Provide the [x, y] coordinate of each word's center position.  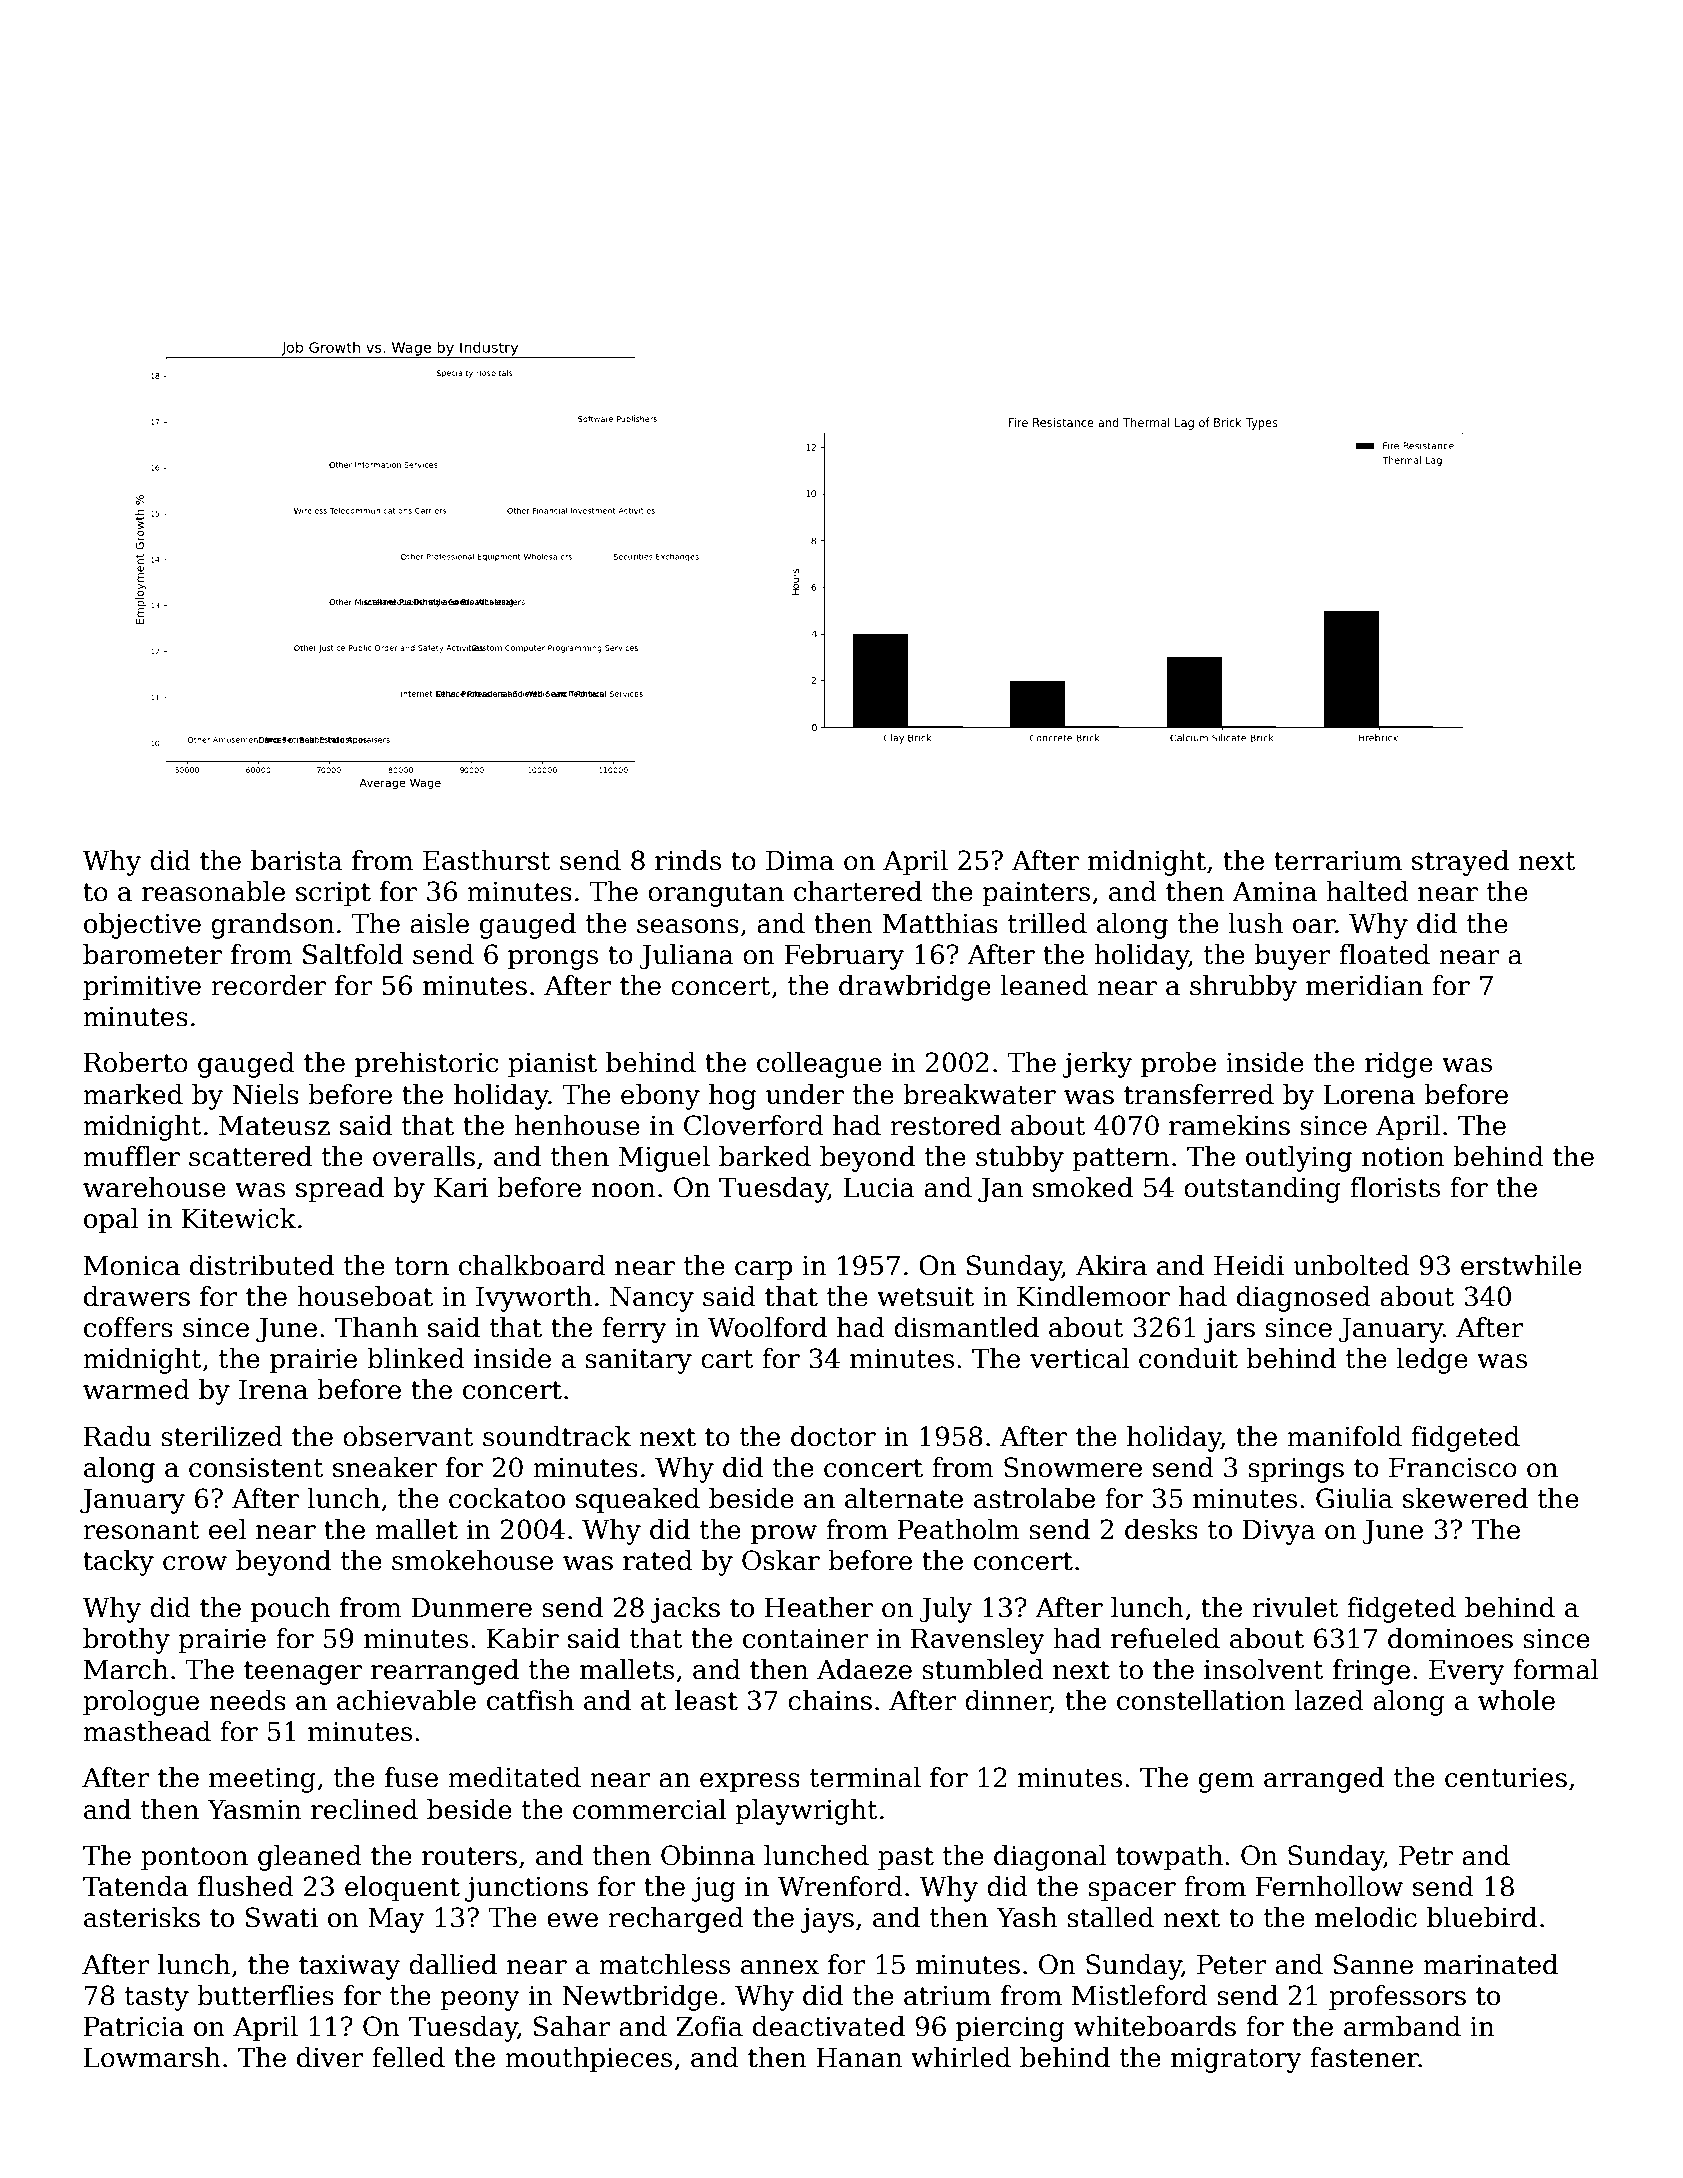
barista [297, 860]
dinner [1007, 1701]
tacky [118, 1563]
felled [408, 2057]
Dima [800, 861]
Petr [1426, 1856]
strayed [1460, 863]
